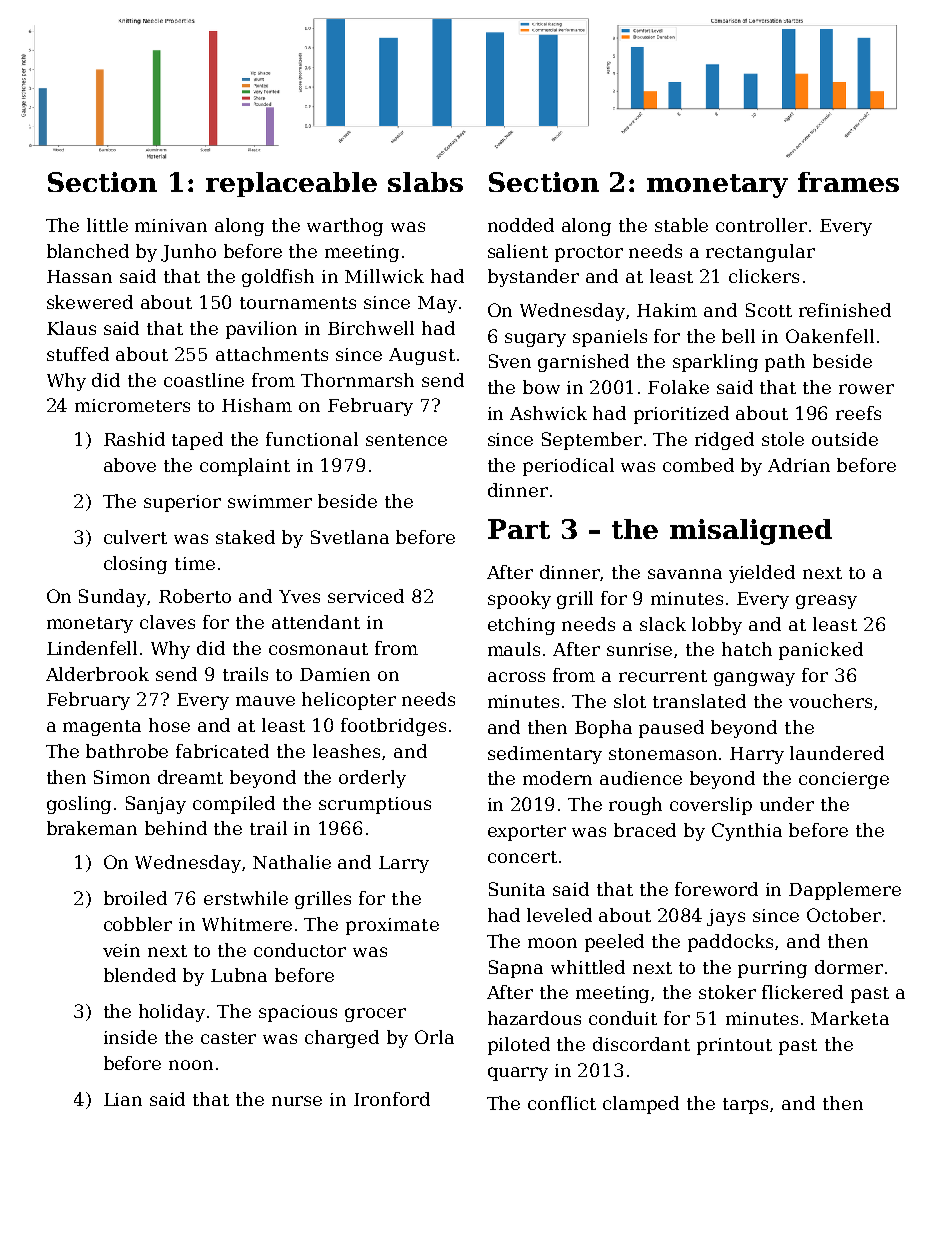  I want to click on Hassan, so click(79, 276).
